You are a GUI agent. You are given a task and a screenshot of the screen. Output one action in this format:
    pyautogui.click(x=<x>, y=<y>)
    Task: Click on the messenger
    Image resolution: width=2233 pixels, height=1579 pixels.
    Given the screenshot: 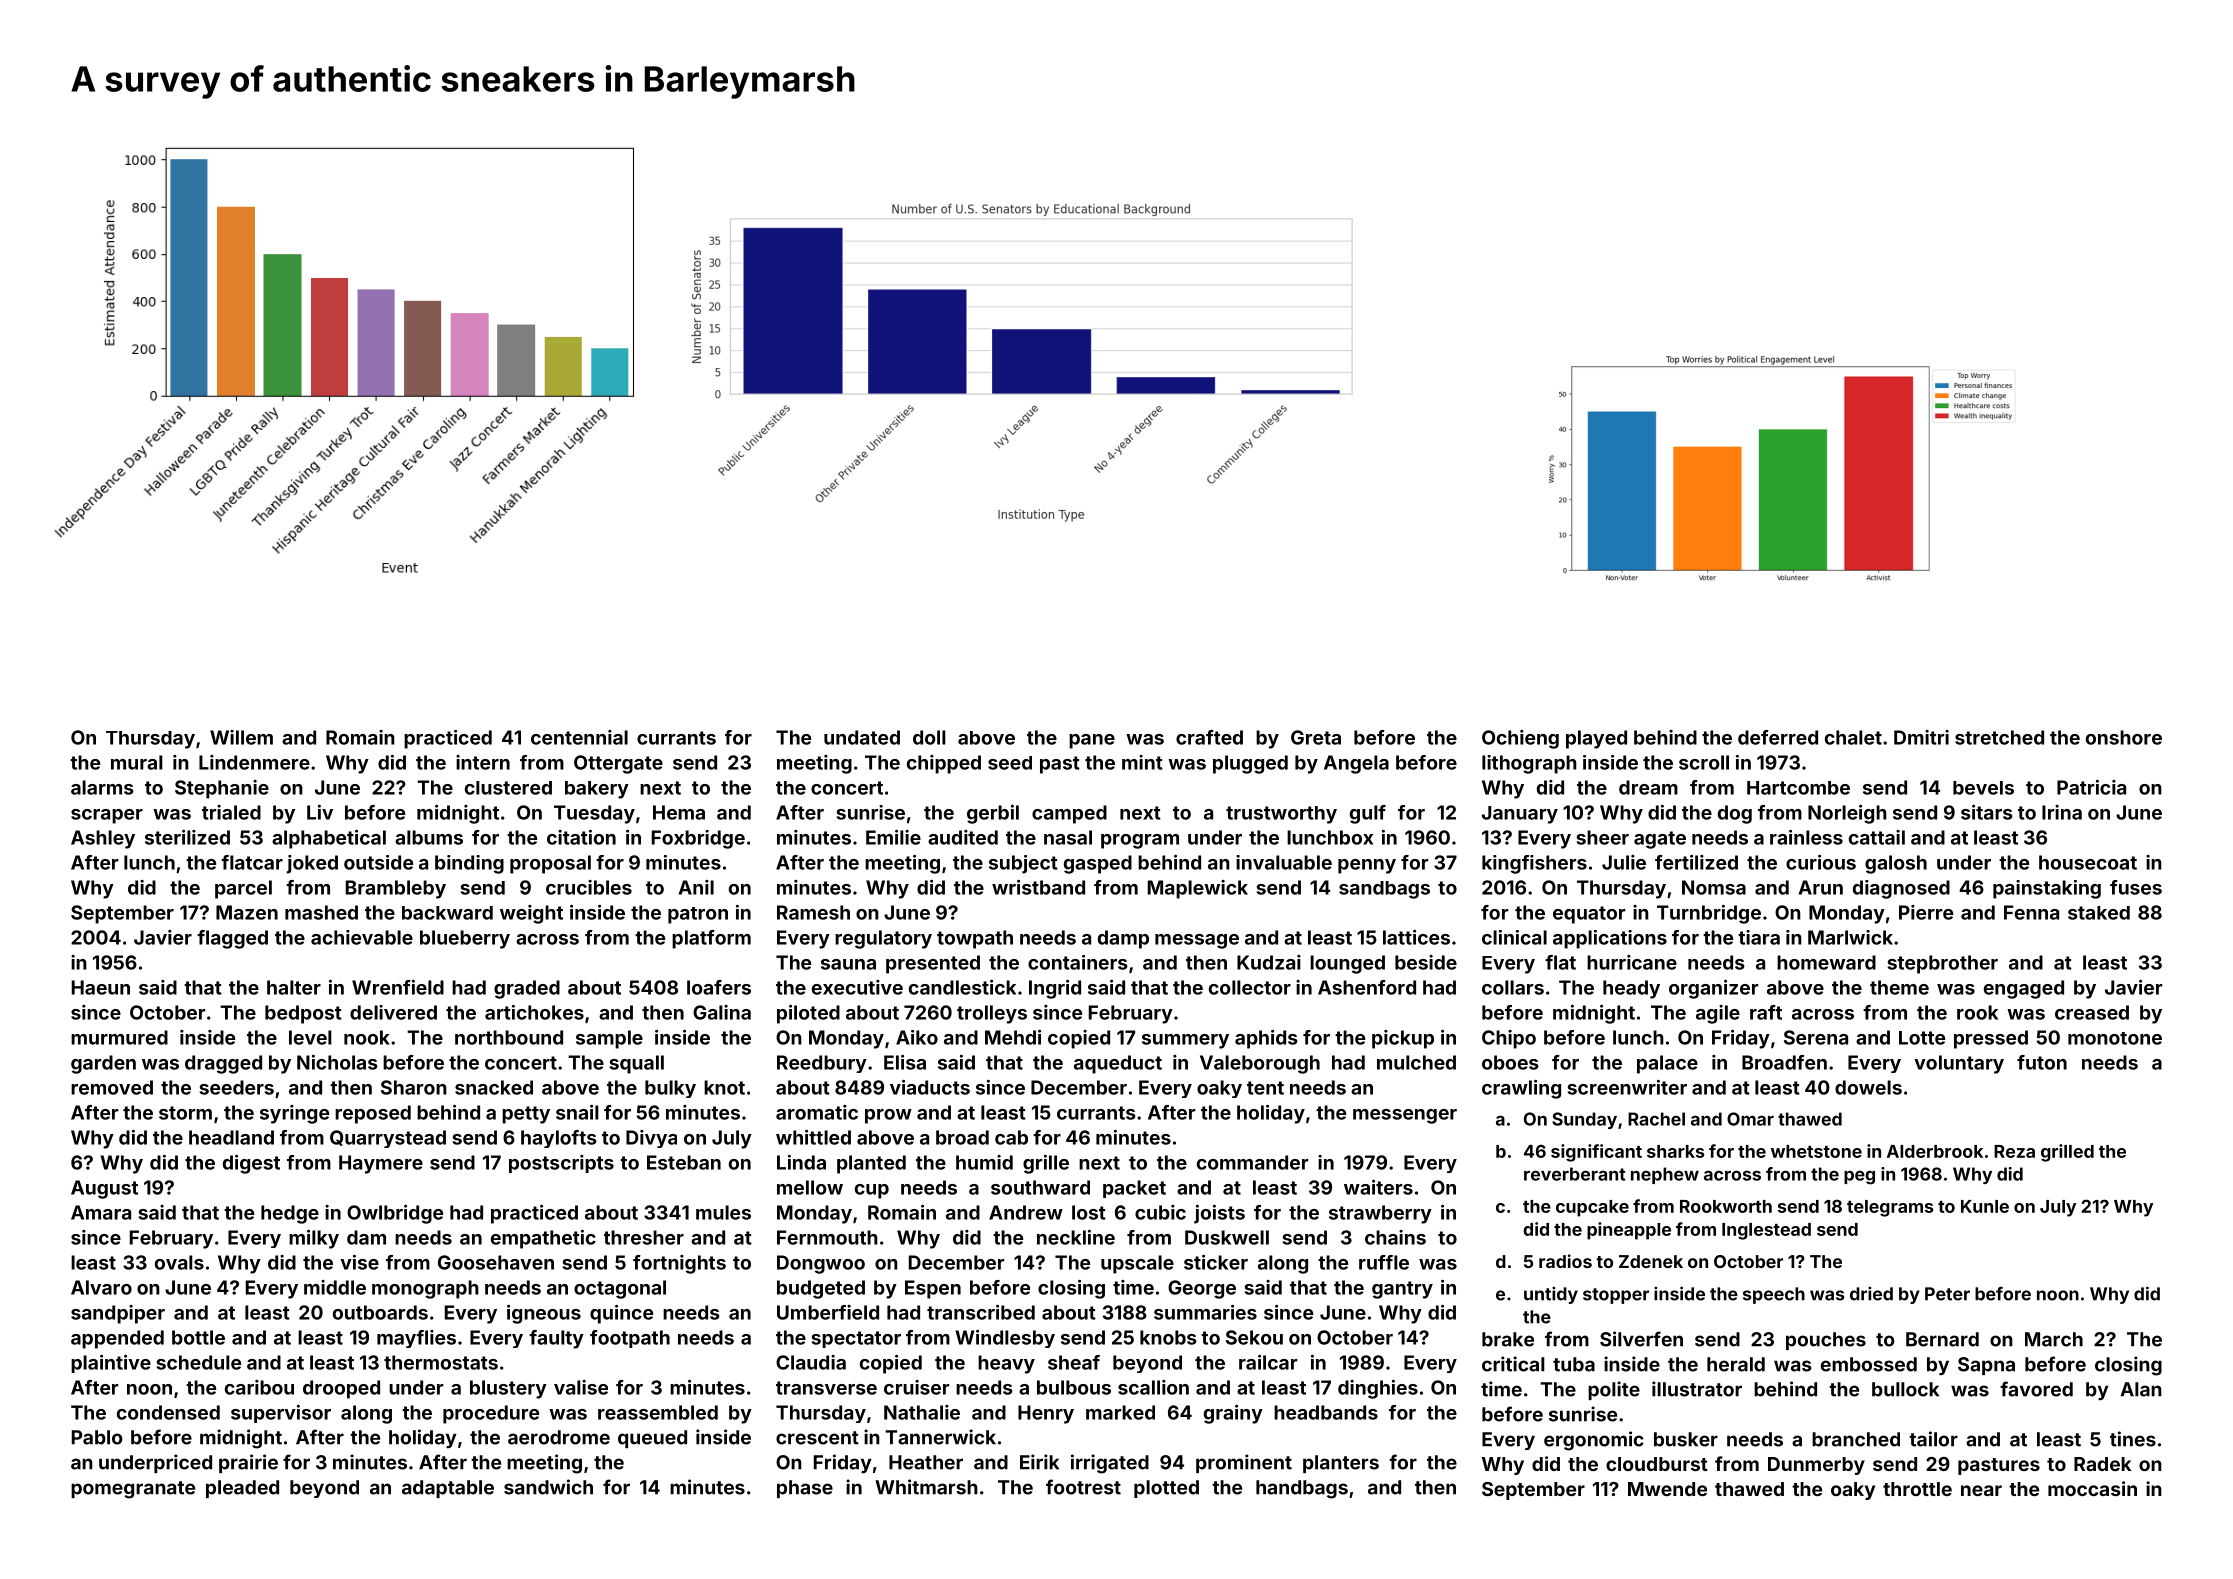 What is the action you would take?
    pyautogui.click(x=1405, y=1116)
